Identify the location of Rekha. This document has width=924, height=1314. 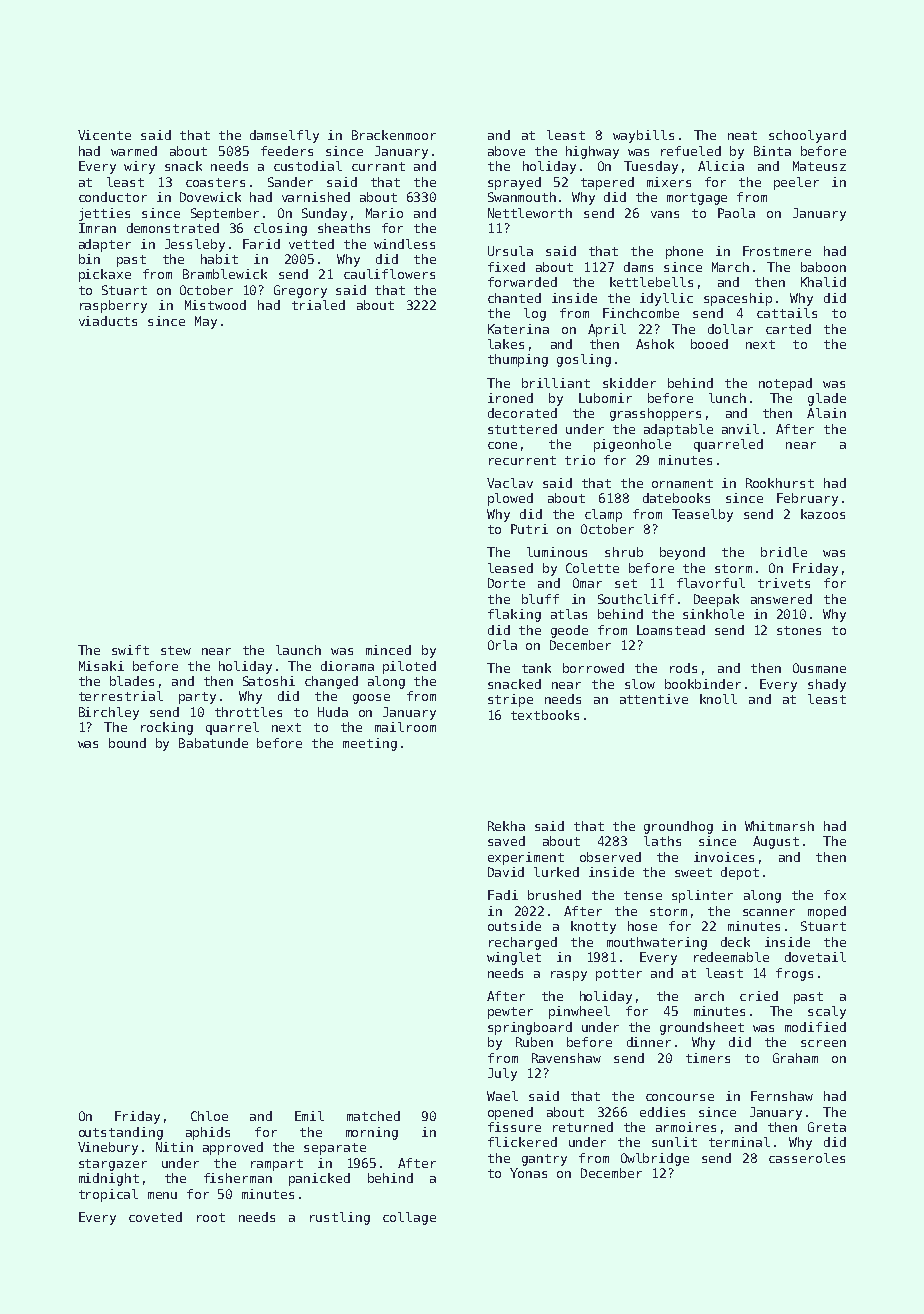
(506, 826).
